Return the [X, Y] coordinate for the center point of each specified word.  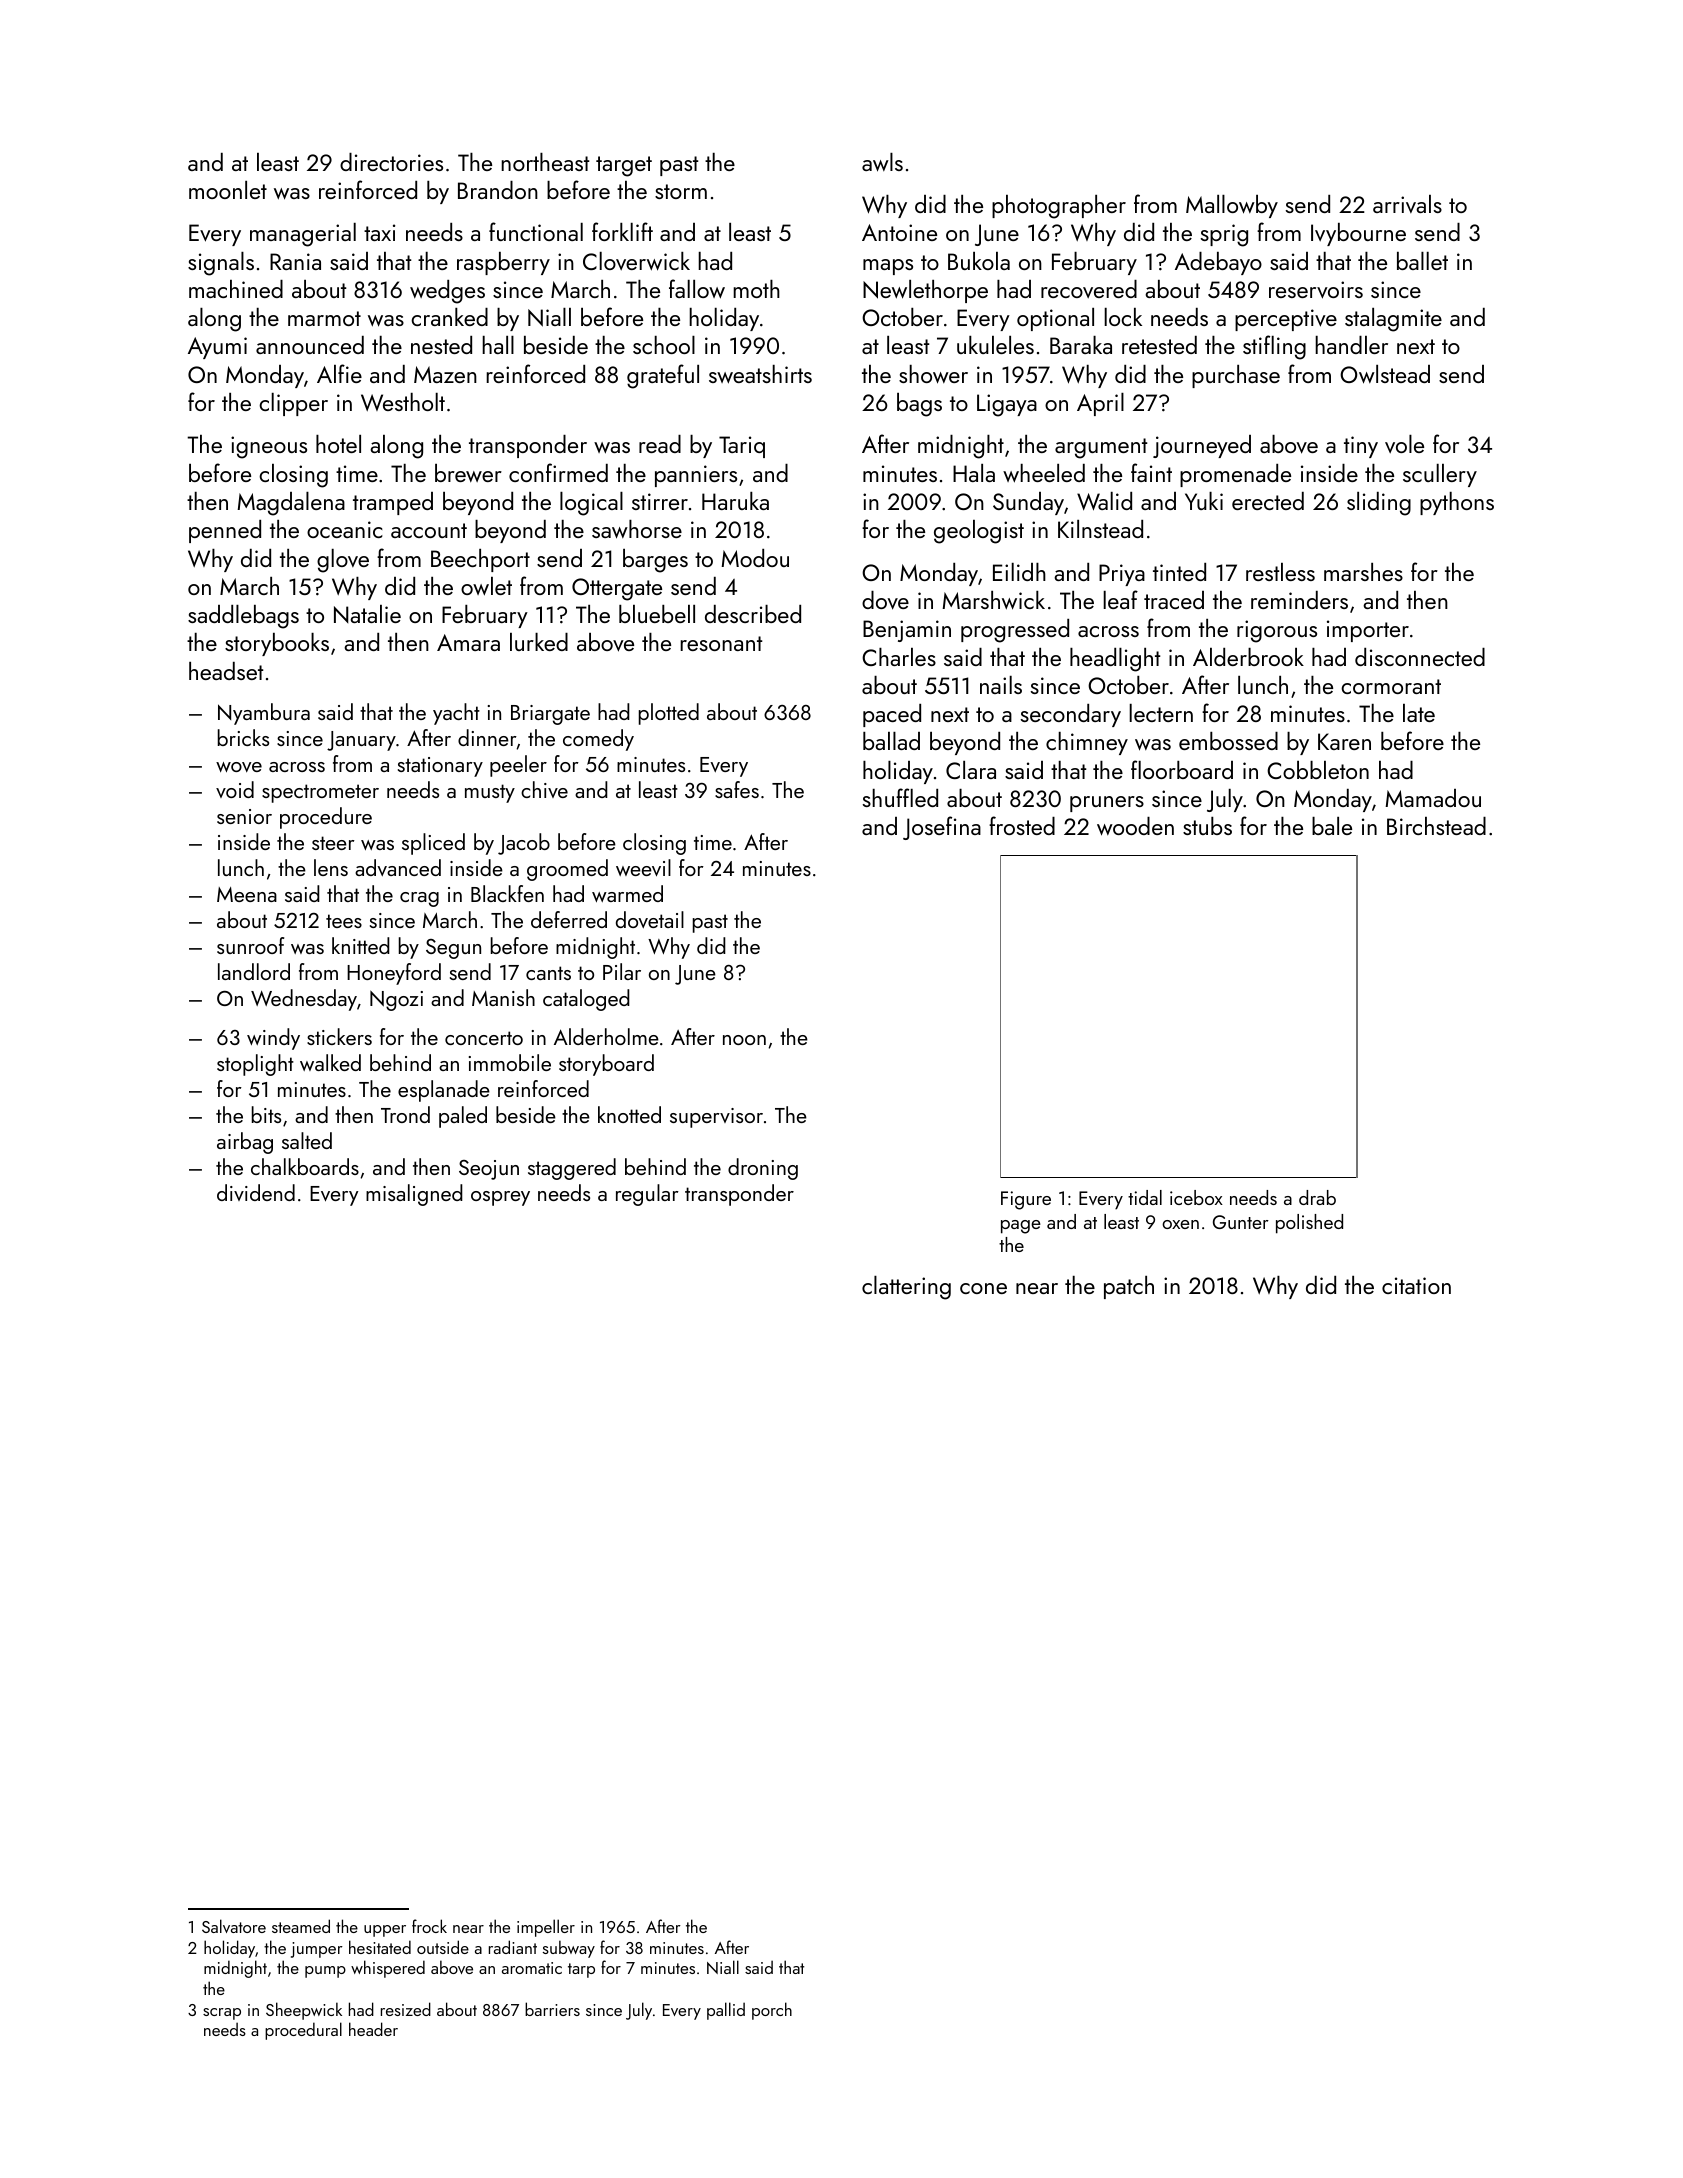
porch [772, 2011]
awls [882, 162]
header [373, 2029]
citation [1416, 1285]
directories [391, 162]
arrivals [1407, 204]
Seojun [489, 1170]
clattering [906, 1288]
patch [1129, 1287]
